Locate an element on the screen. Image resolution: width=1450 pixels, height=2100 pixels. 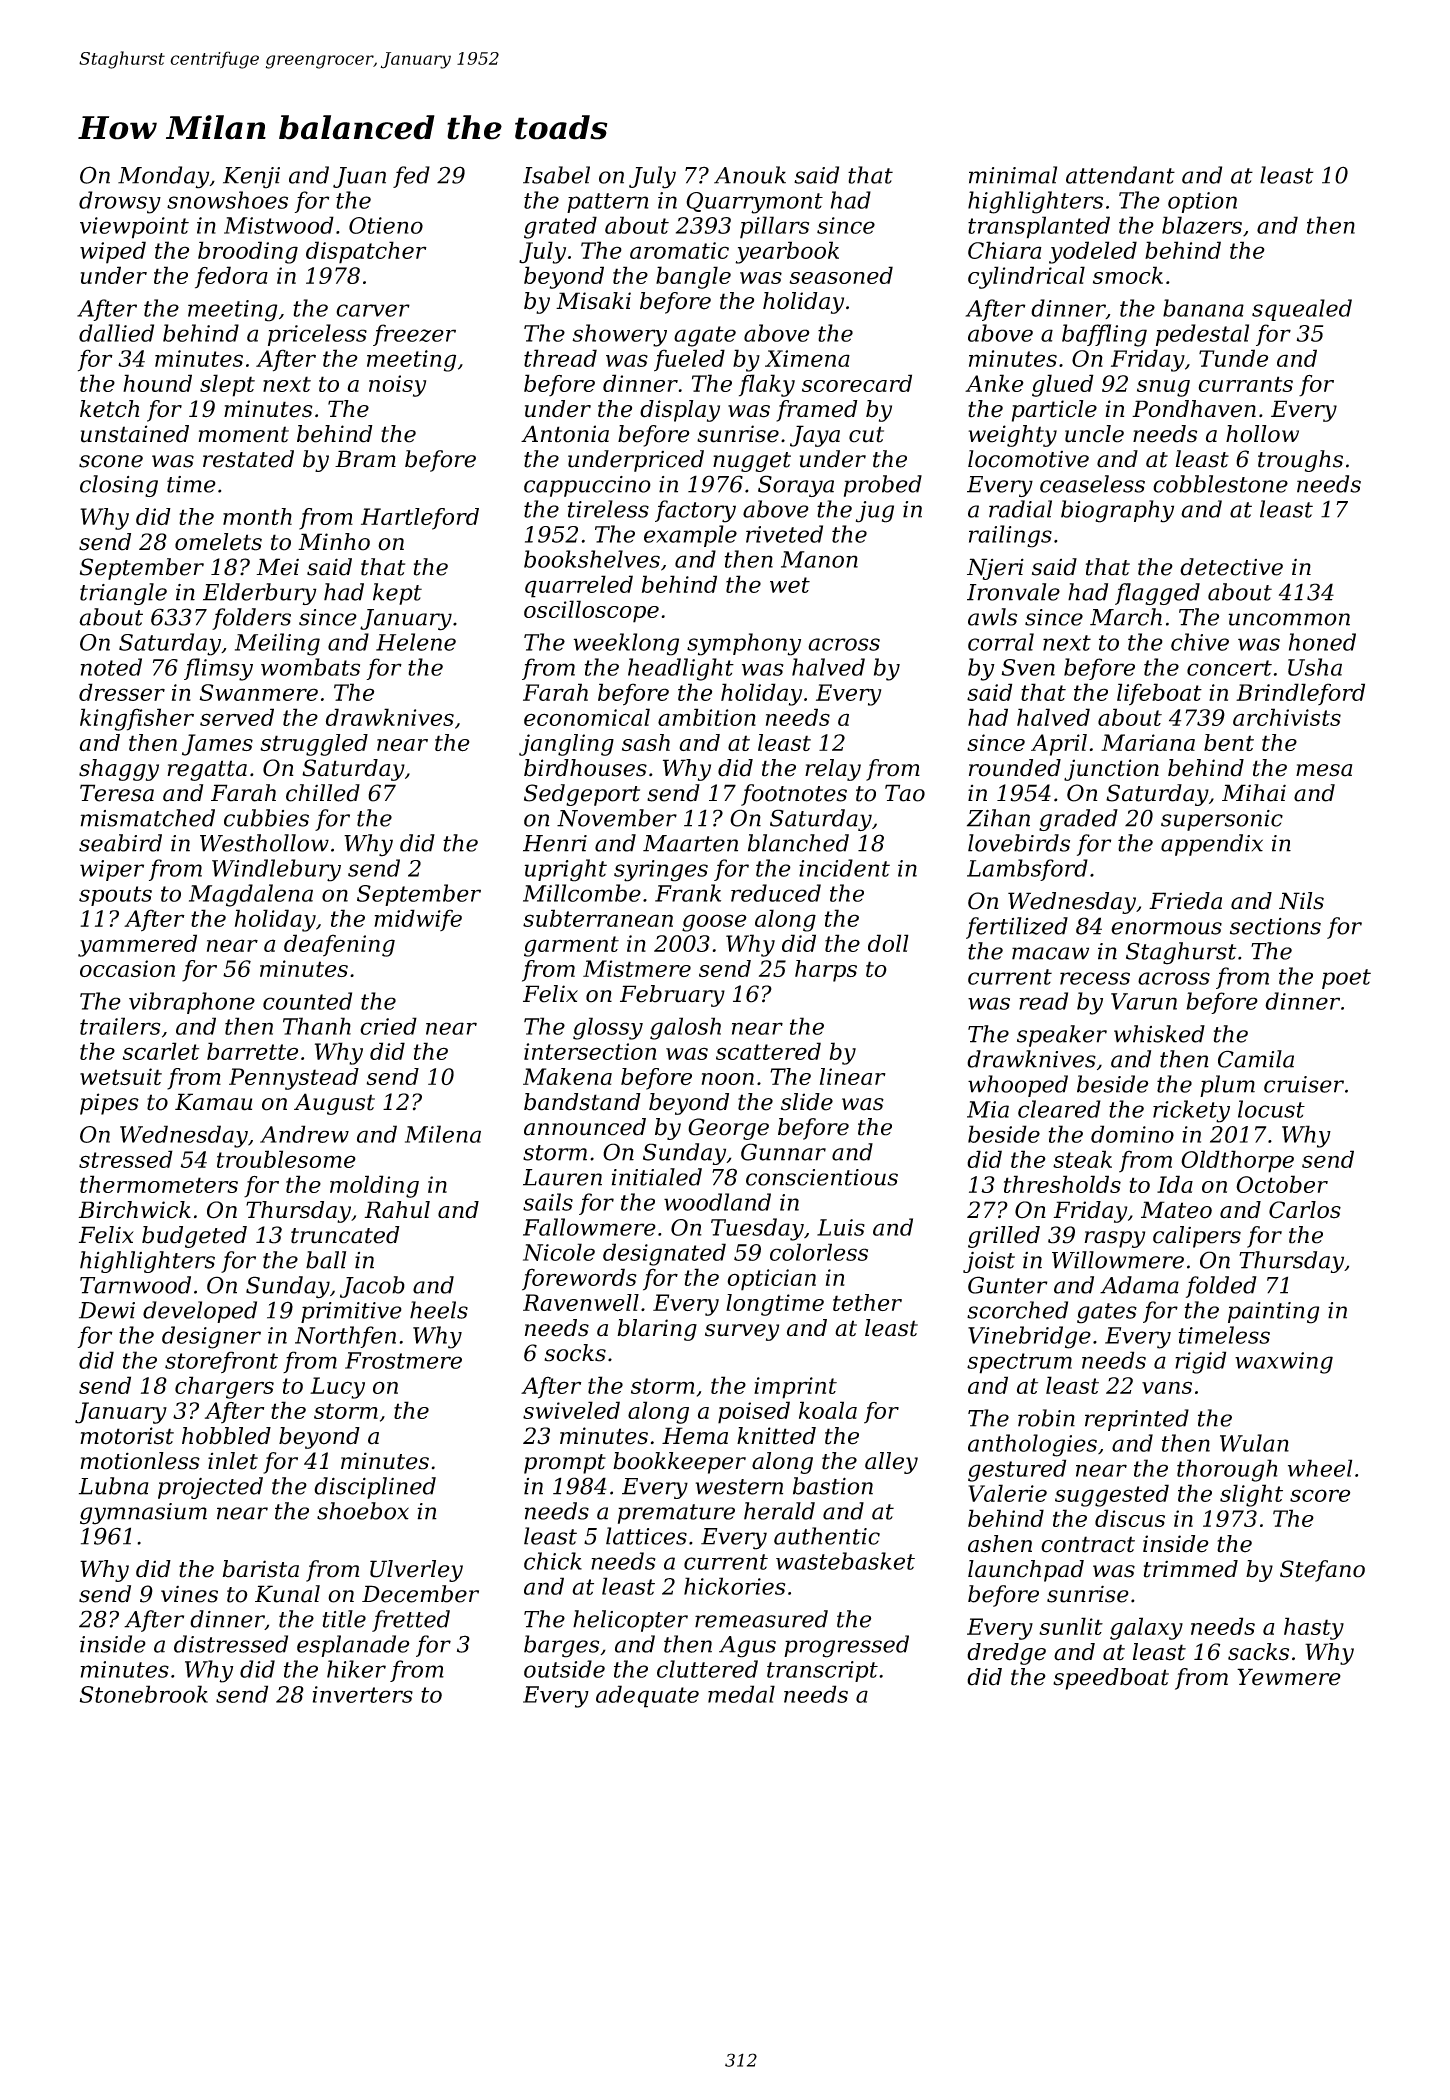
joist is located at coordinates (989, 1262).
